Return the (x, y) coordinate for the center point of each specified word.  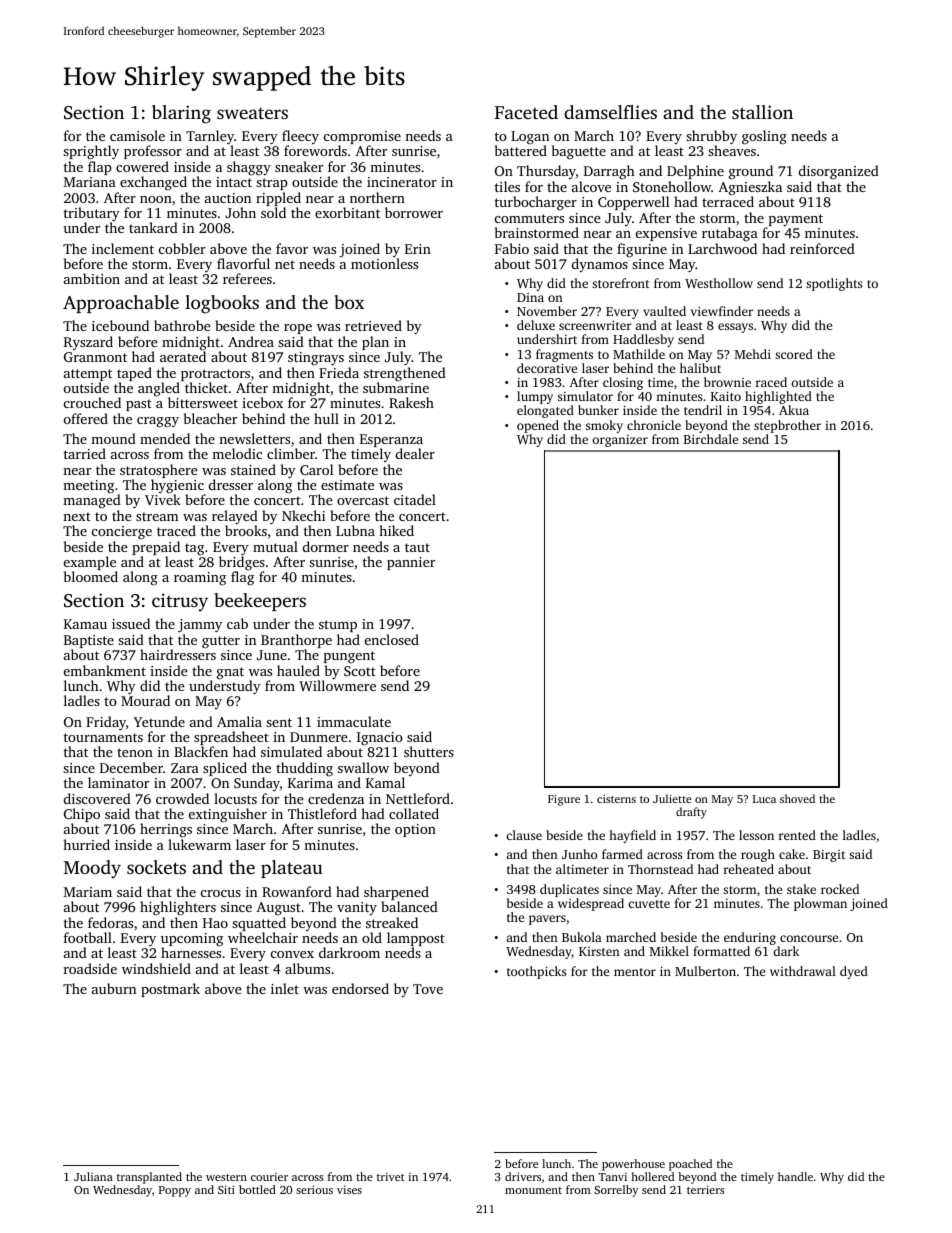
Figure (564, 800)
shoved (797, 798)
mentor (635, 972)
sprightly (91, 152)
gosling (764, 137)
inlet (285, 988)
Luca (764, 799)
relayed (235, 517)
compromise (362, 137)
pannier (411, 563)
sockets (156, 867)
